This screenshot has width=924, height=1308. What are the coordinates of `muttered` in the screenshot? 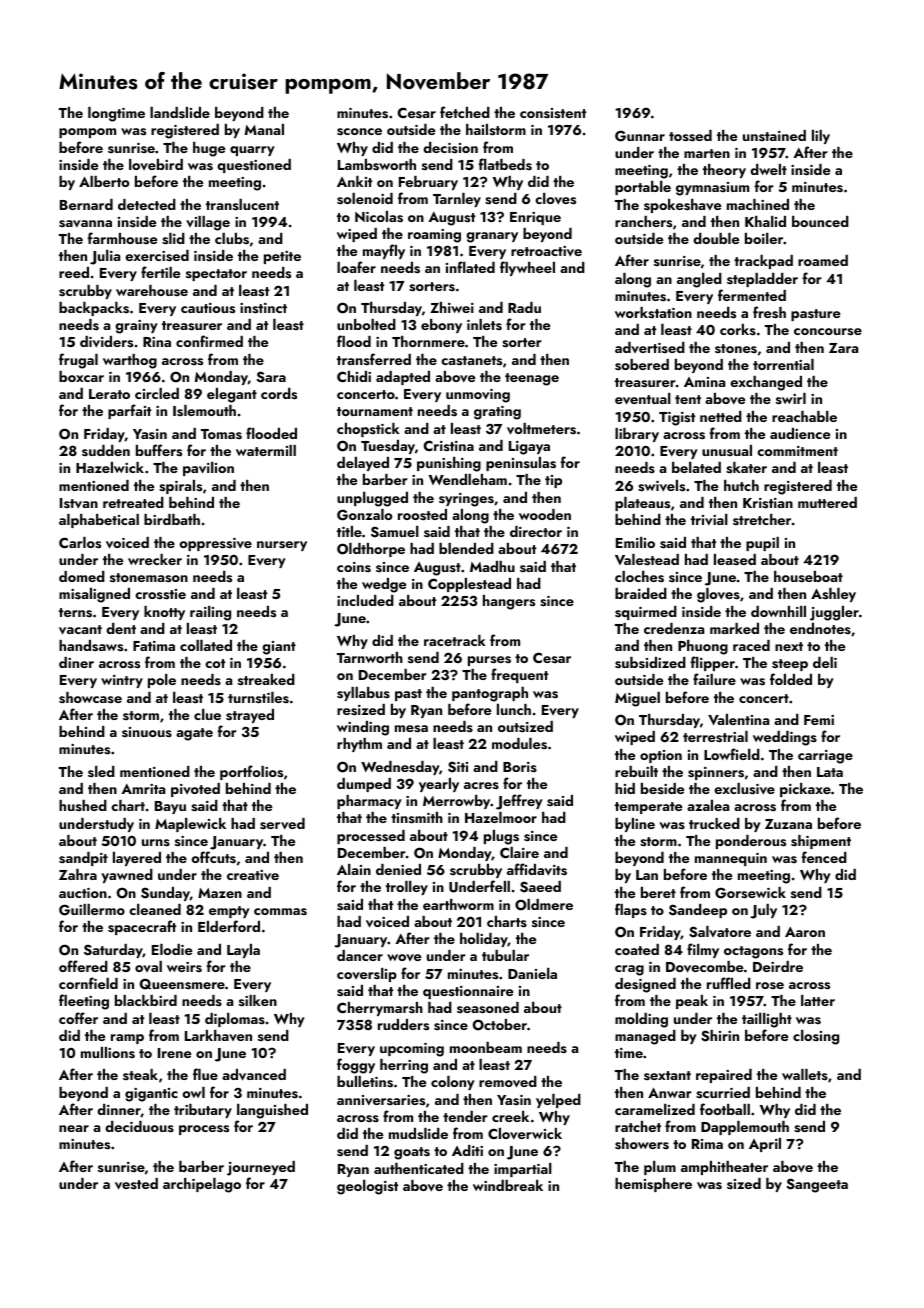 It's located at (827, 502).
